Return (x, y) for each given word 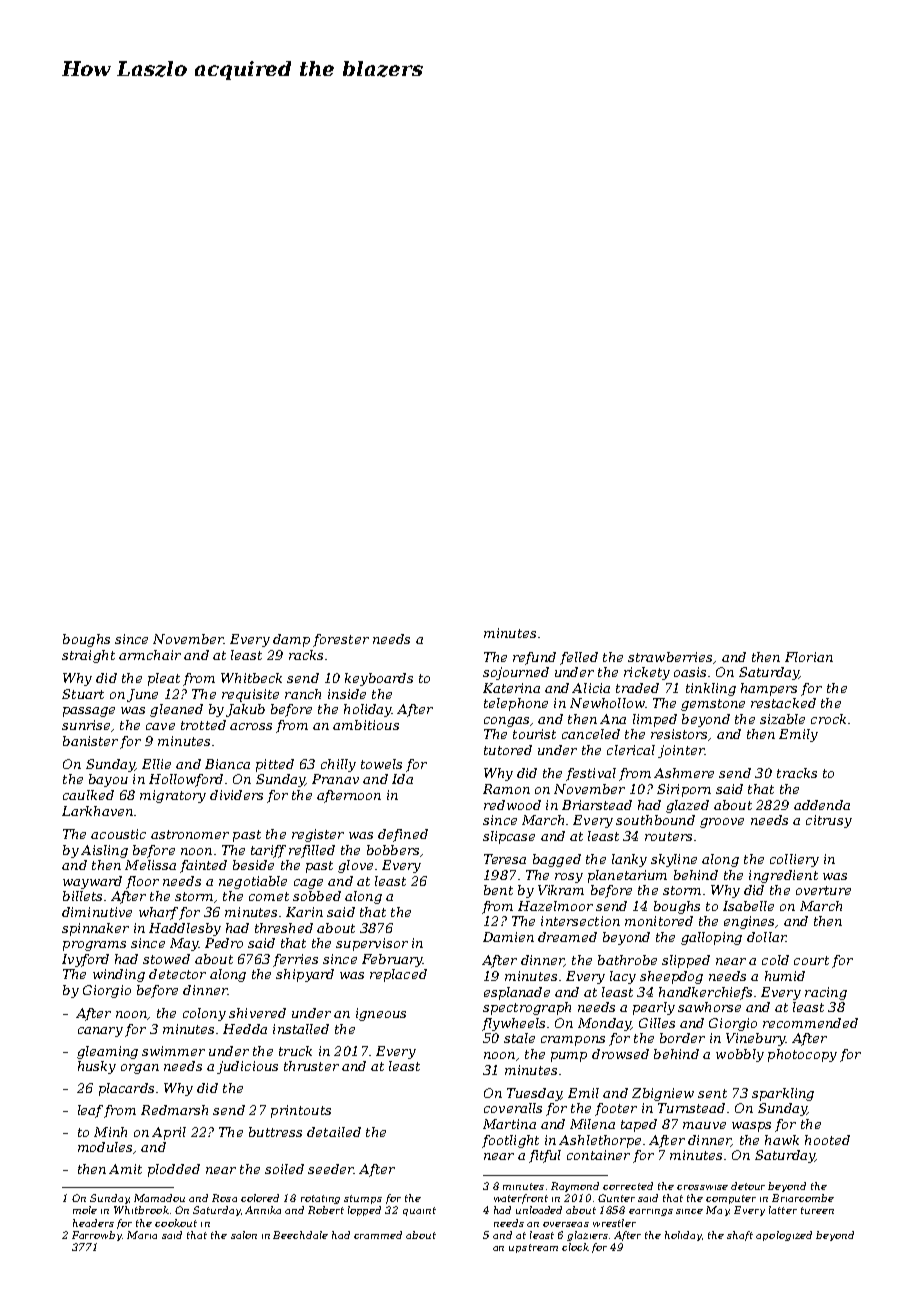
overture (823, 890)
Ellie (156, 764)
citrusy (829, 821)
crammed (378, 1235)
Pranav (335, 779)
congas (506, 722)
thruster (311, 1066)
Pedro (224, 943)
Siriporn (684, 790)
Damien (508, 937)
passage (89, 712)
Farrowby (97, 1236)
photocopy (802, 1055)
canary (100, 1032)
